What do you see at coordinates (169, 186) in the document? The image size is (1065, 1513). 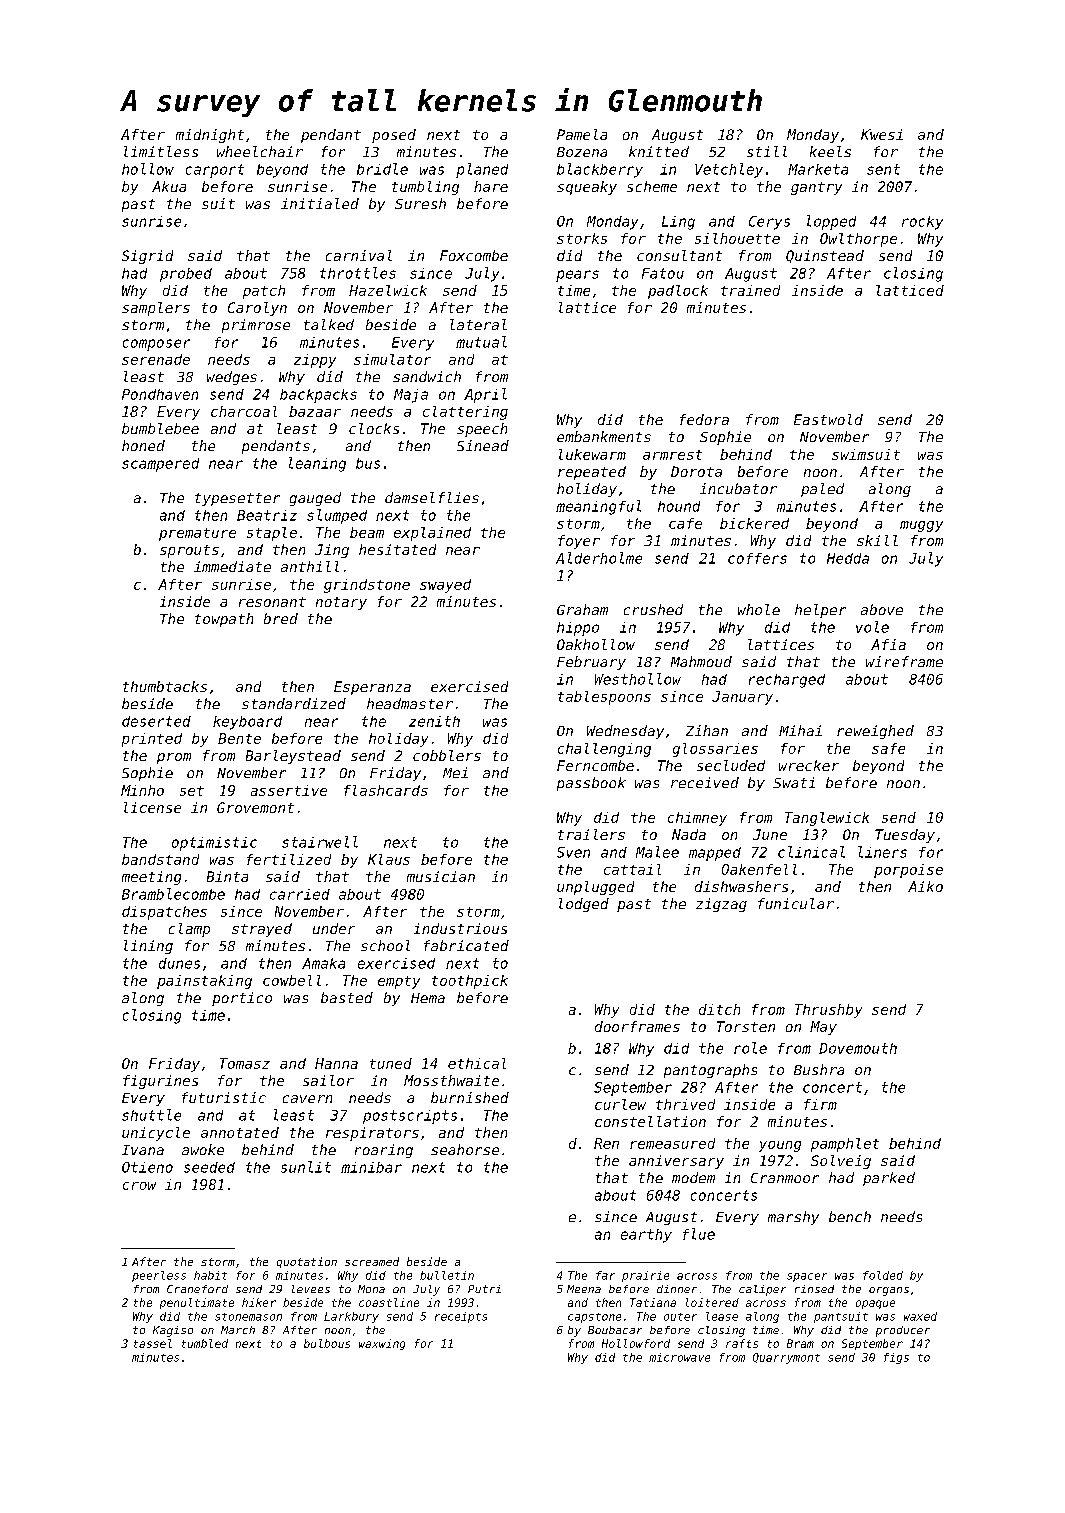 I see `Akua` at bounding box center [169, 186].
